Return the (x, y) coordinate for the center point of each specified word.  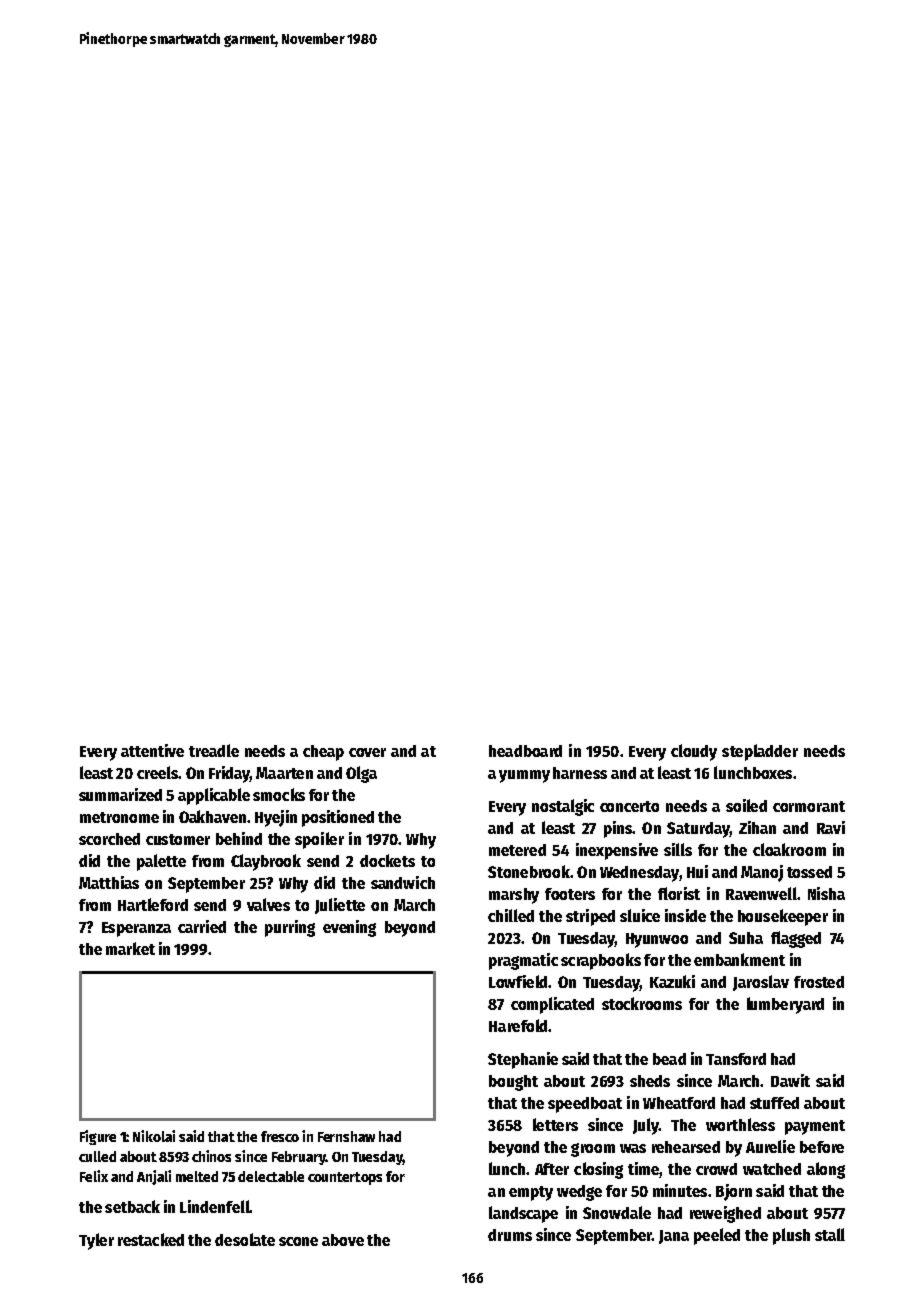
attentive (152, 750)
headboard (525, 751)
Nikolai (154, 1136)
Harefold (518, 1025)
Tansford (736, 1059)
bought (513, 1083)
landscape (523, 1214)
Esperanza (136, 929)
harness (580, 773)
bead (669, 1059)
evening (349, 928)
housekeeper (783, 917)
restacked (151, 1239)
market (130, 948)
